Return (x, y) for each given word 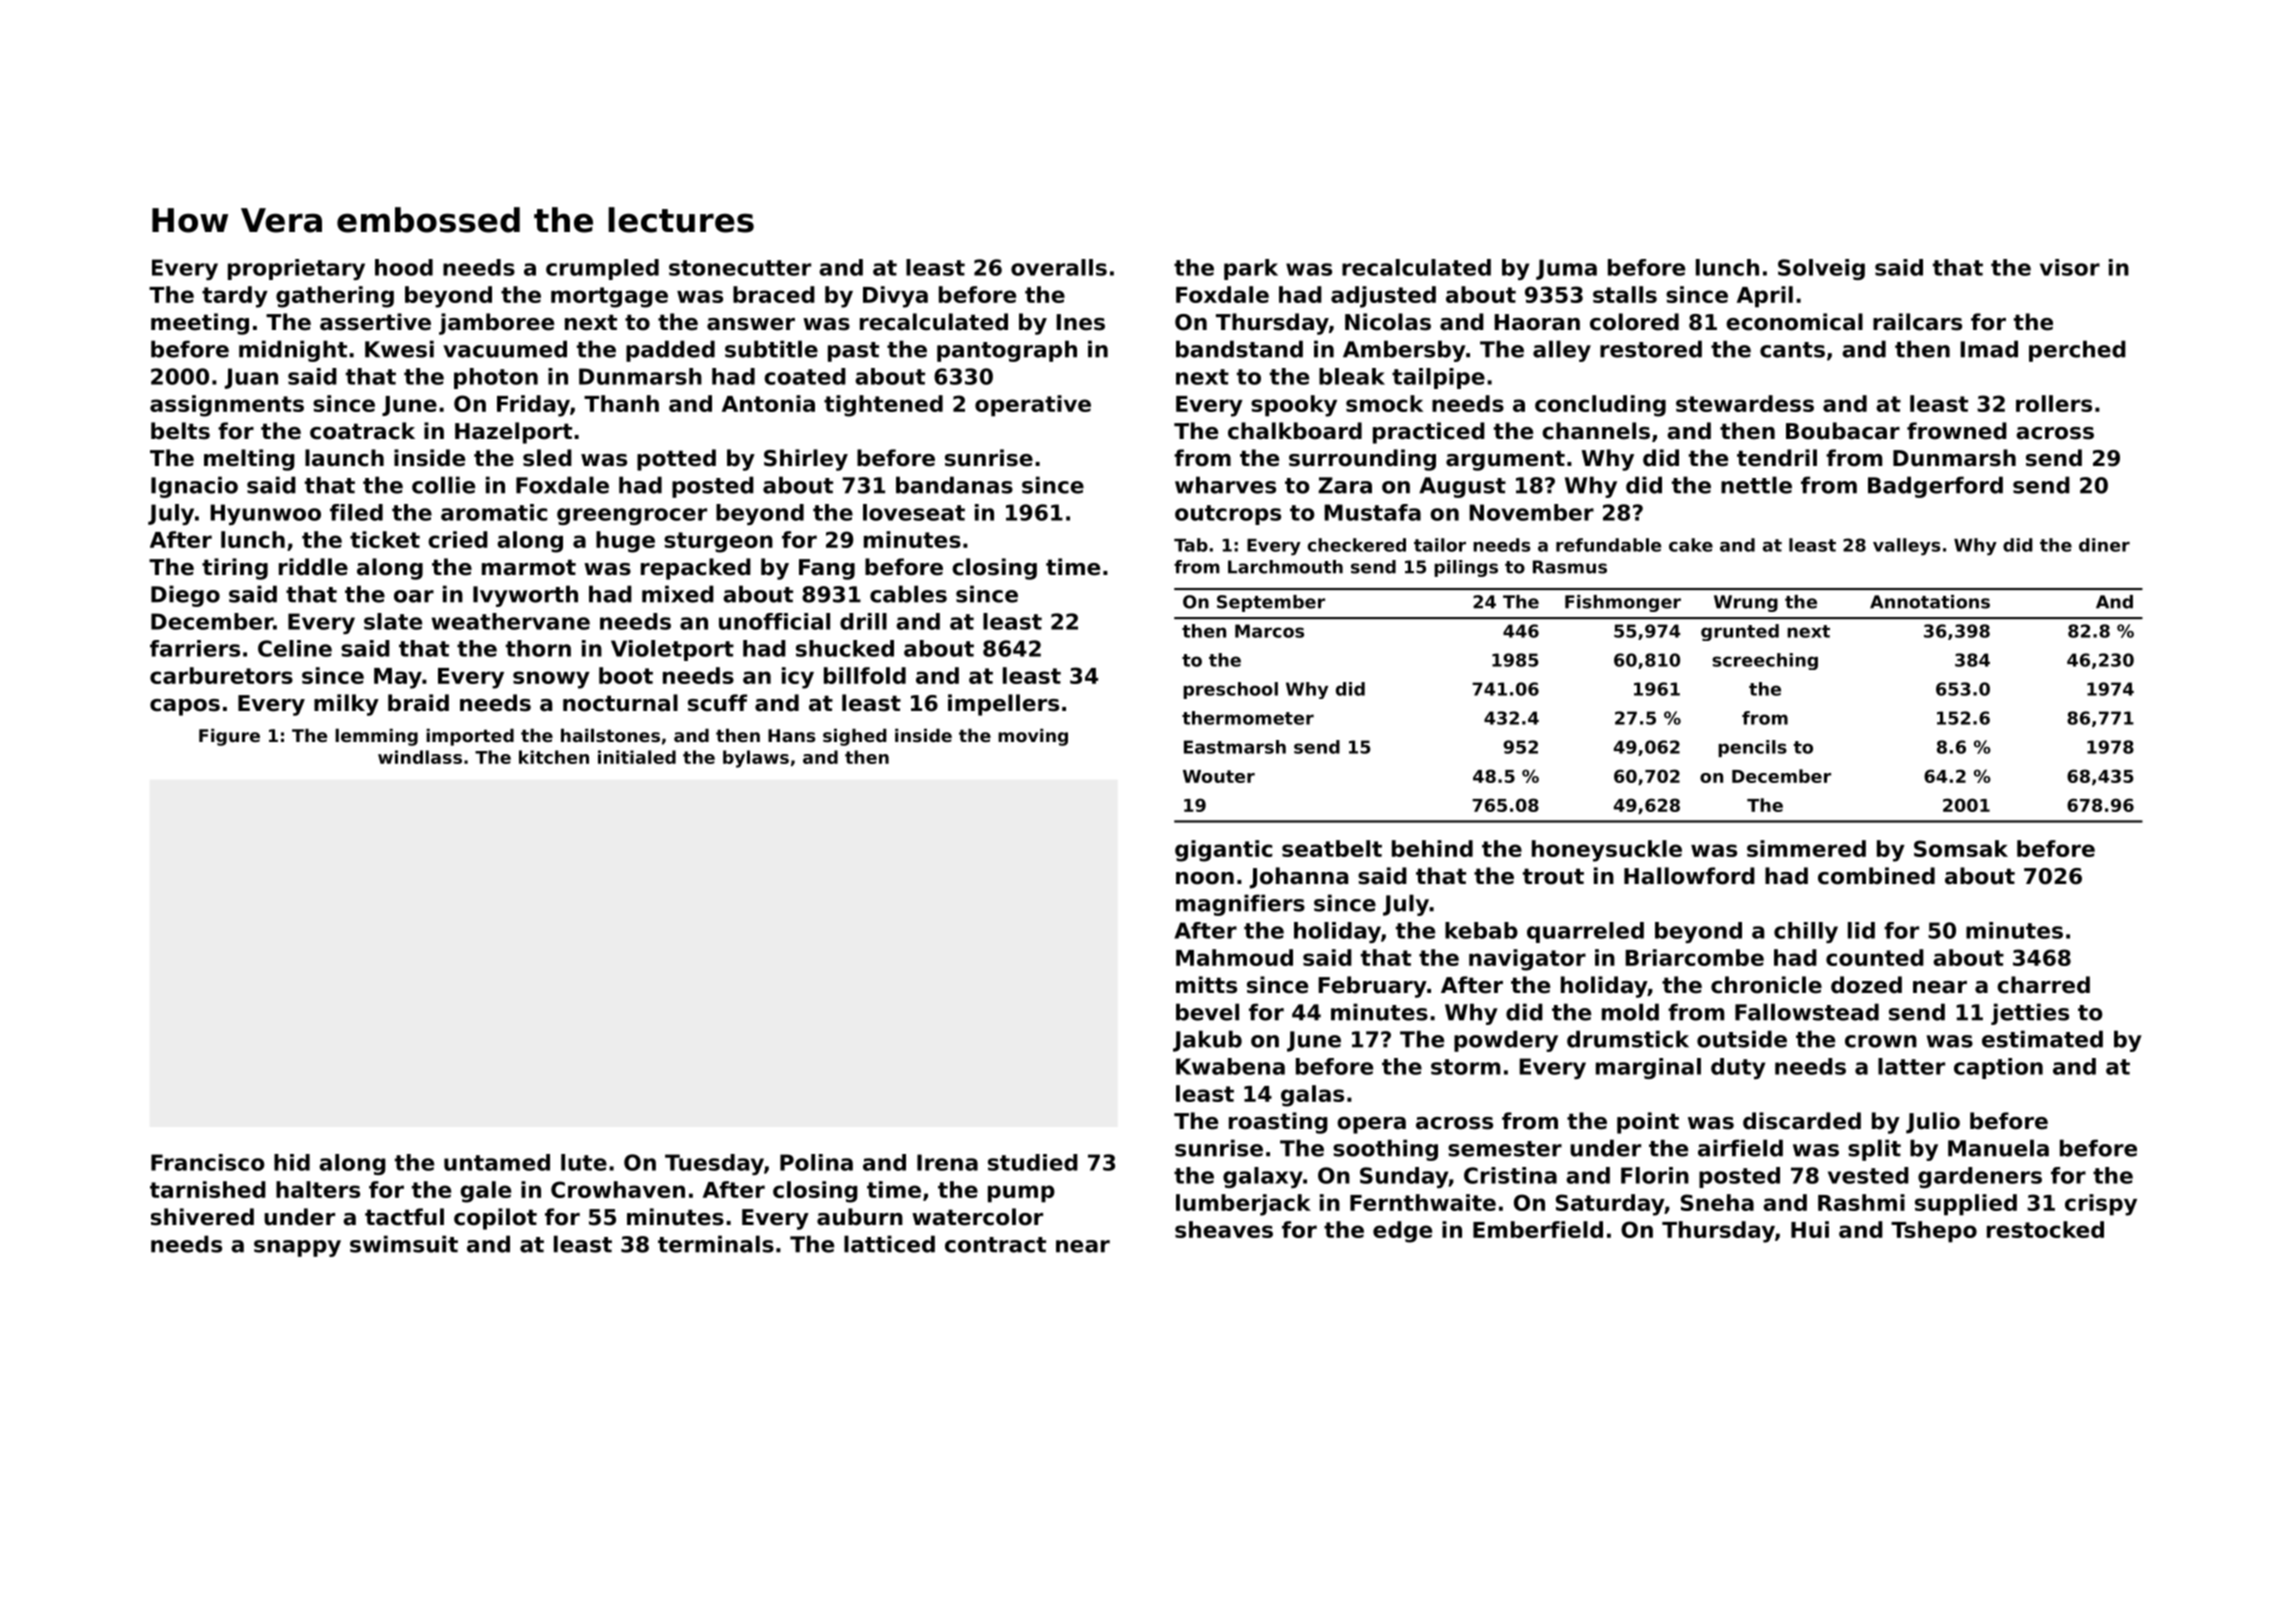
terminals (716, 1244)
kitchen (554, 757)
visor (2070, 267)
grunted (1740, 632)
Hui (1810, 1229)
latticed (889, 1244)
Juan (251, 378)
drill (863, 621)
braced (774, 294)
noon (1205, 878)
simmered (1806, 848)
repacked (696, 569)
